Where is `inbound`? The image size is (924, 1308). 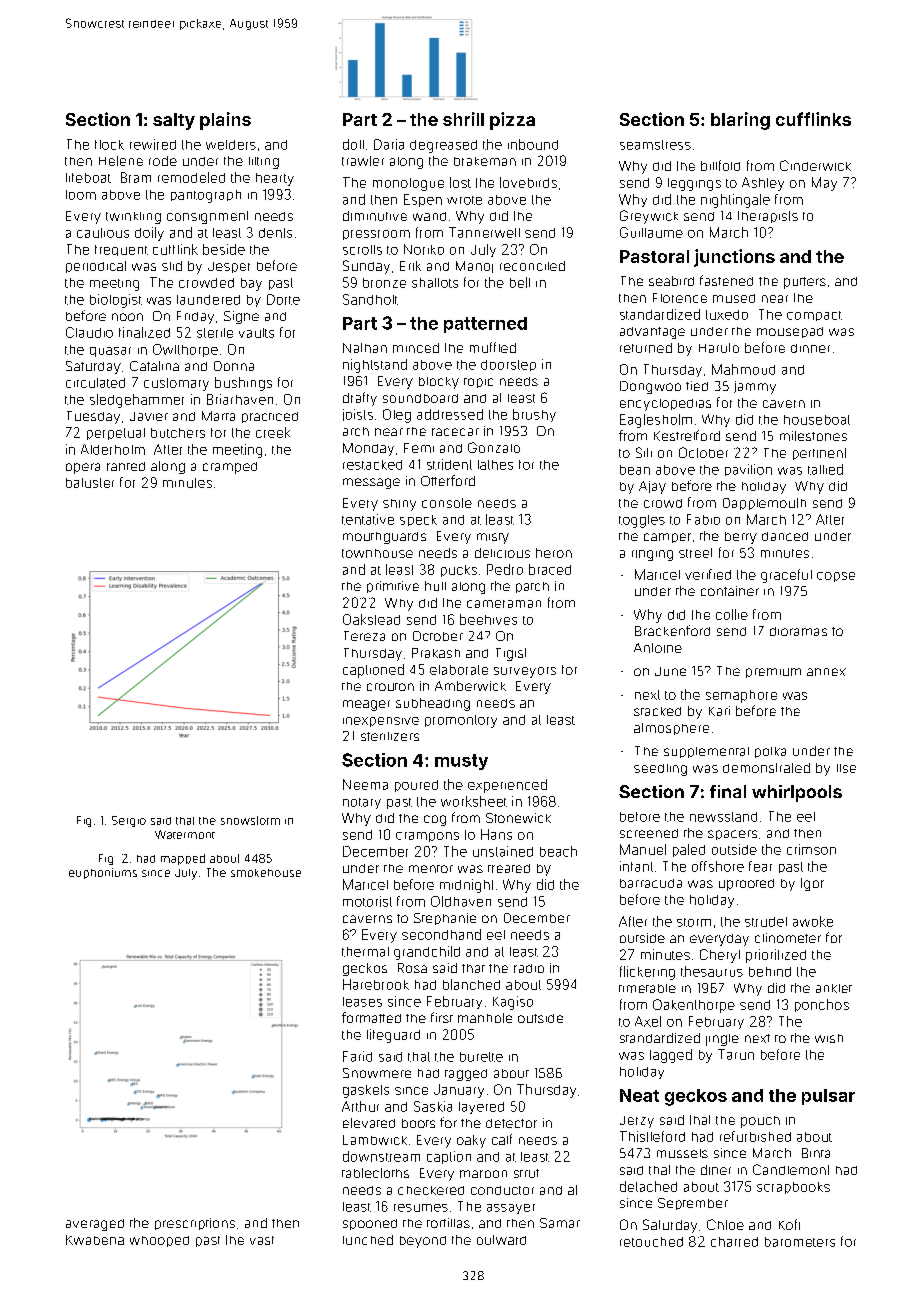
inbound is located at coordinates (533, 144).
